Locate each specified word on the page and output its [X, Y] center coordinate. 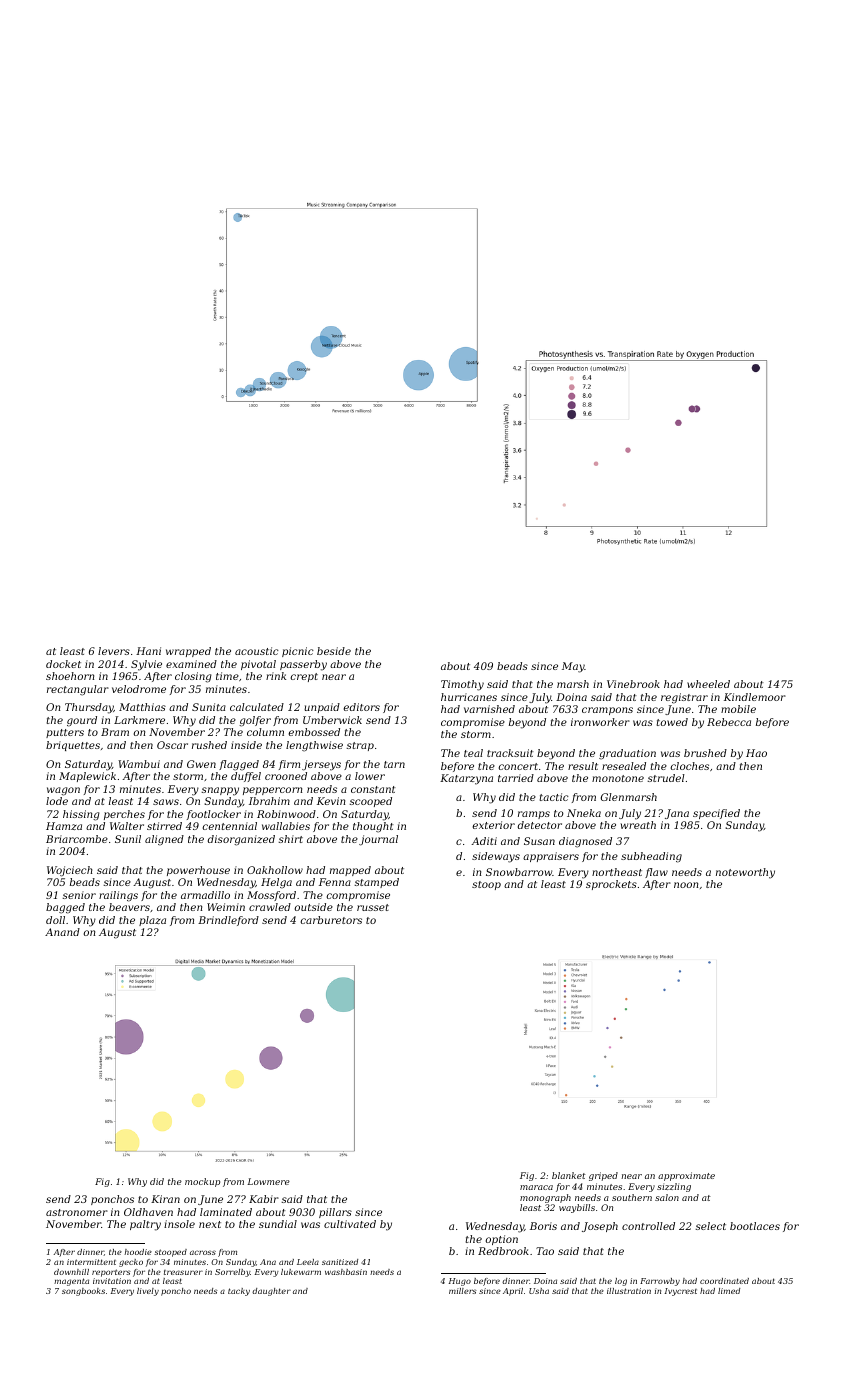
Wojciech [69, 871]
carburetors [331, 920]
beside [334, 651]
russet [373, 907]
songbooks [83, 1292]
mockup [202, 1182]
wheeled [708, 684]
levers [114, 651]
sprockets [611, 885]
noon [686, 885]
